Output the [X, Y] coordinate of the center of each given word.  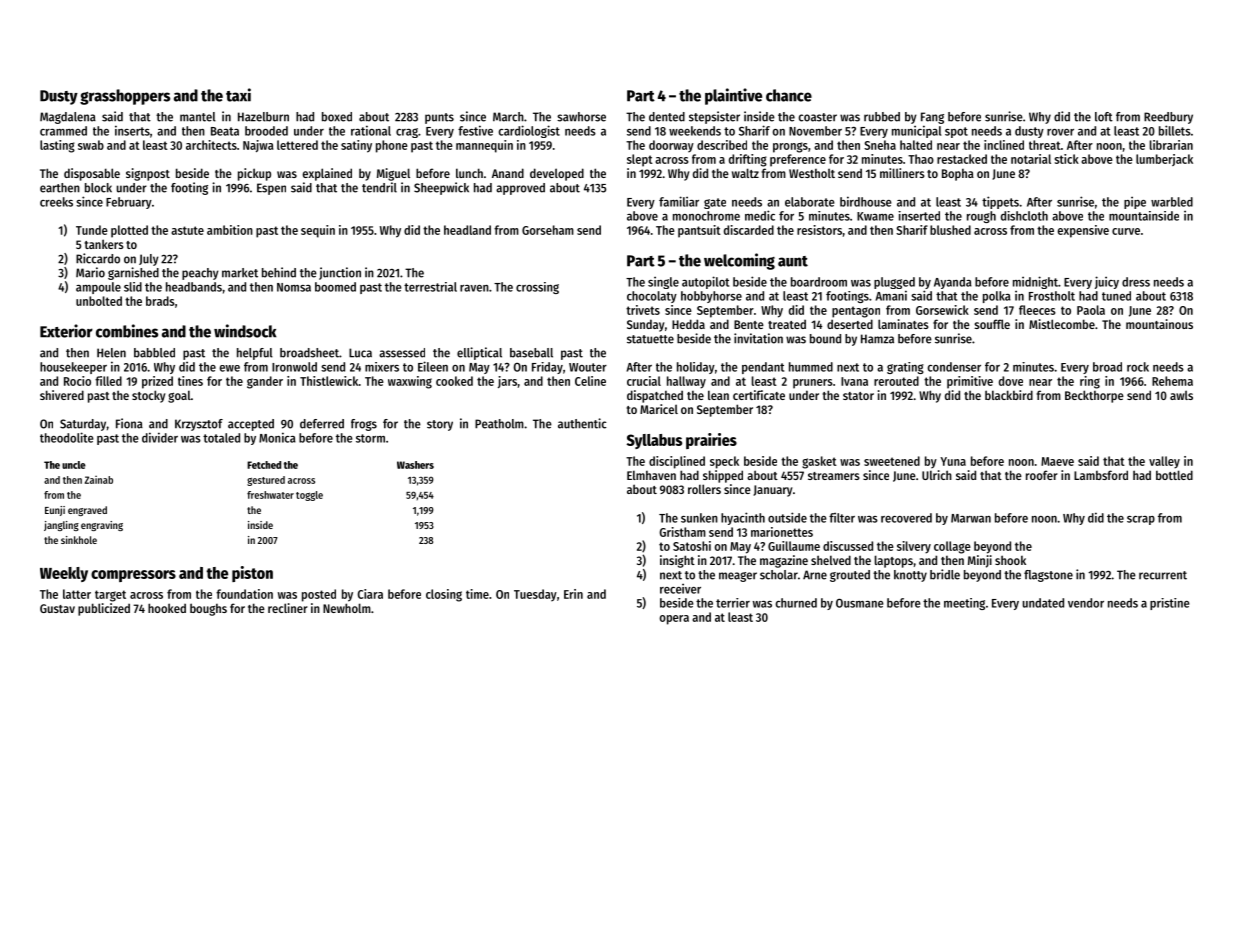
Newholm [347, 608]
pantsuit [699, 231]
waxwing [410, 382]
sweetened [892, 461]
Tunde [92, 230]
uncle [74, 465]
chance [789, 95]
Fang [932, 118]
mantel [198, 117]
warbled [1172, 202]
